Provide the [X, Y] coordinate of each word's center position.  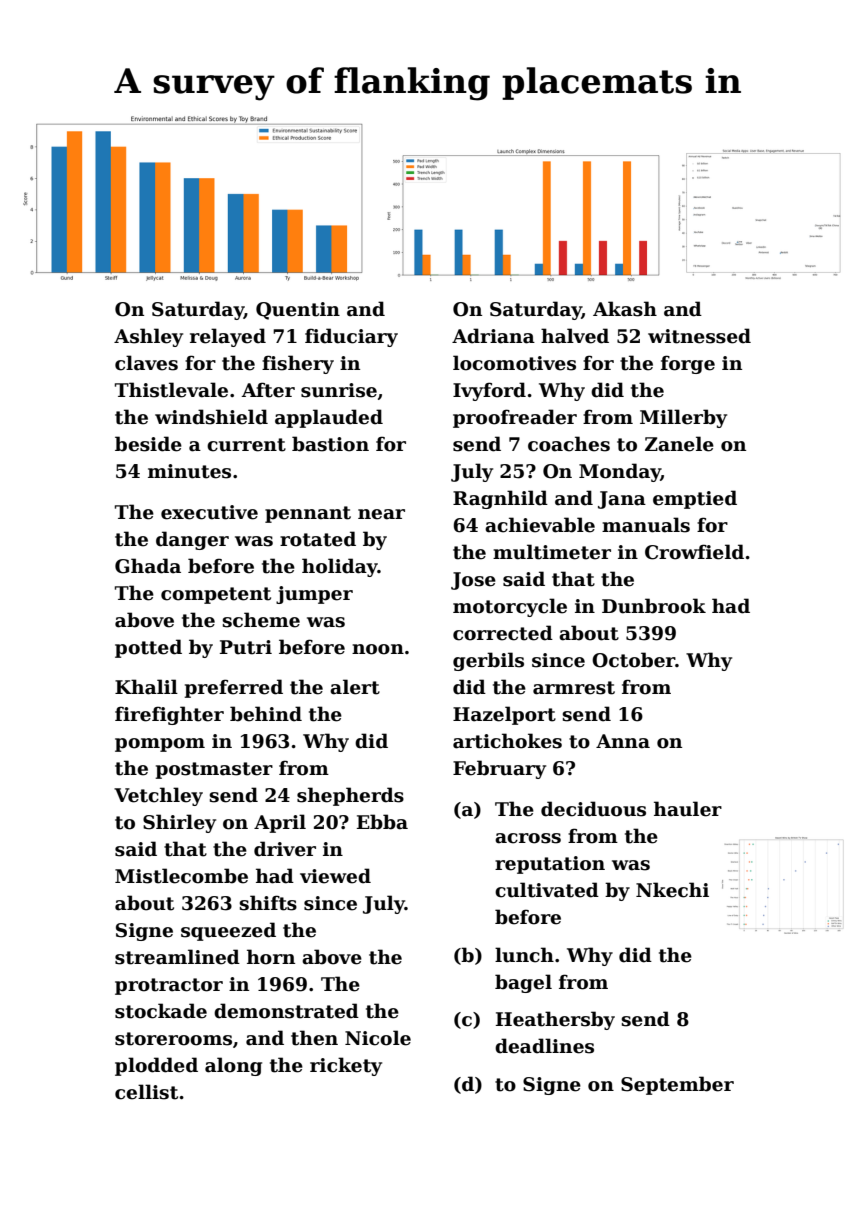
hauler [688, 809]
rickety [346, 1066]
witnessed [699, 336]
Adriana [493, 336]
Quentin [298, 311]
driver [285, 849]
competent [216, 595]
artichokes [507, 741]
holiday [340, 567]
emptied [695, 499]
